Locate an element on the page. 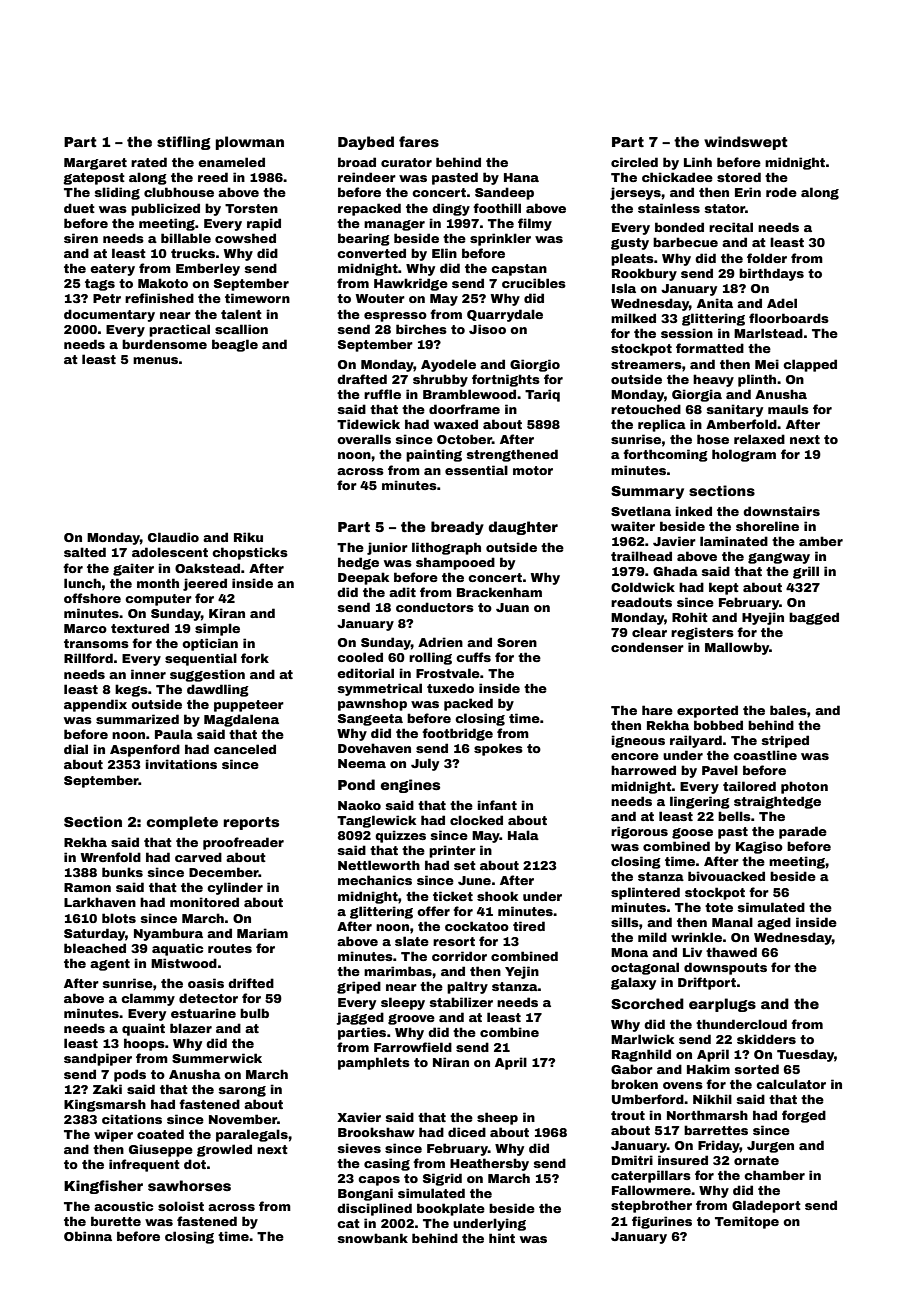 Image resolution: width=908 pixels, height=1316 pixels. stifling is located at coordinates (184, 143).
